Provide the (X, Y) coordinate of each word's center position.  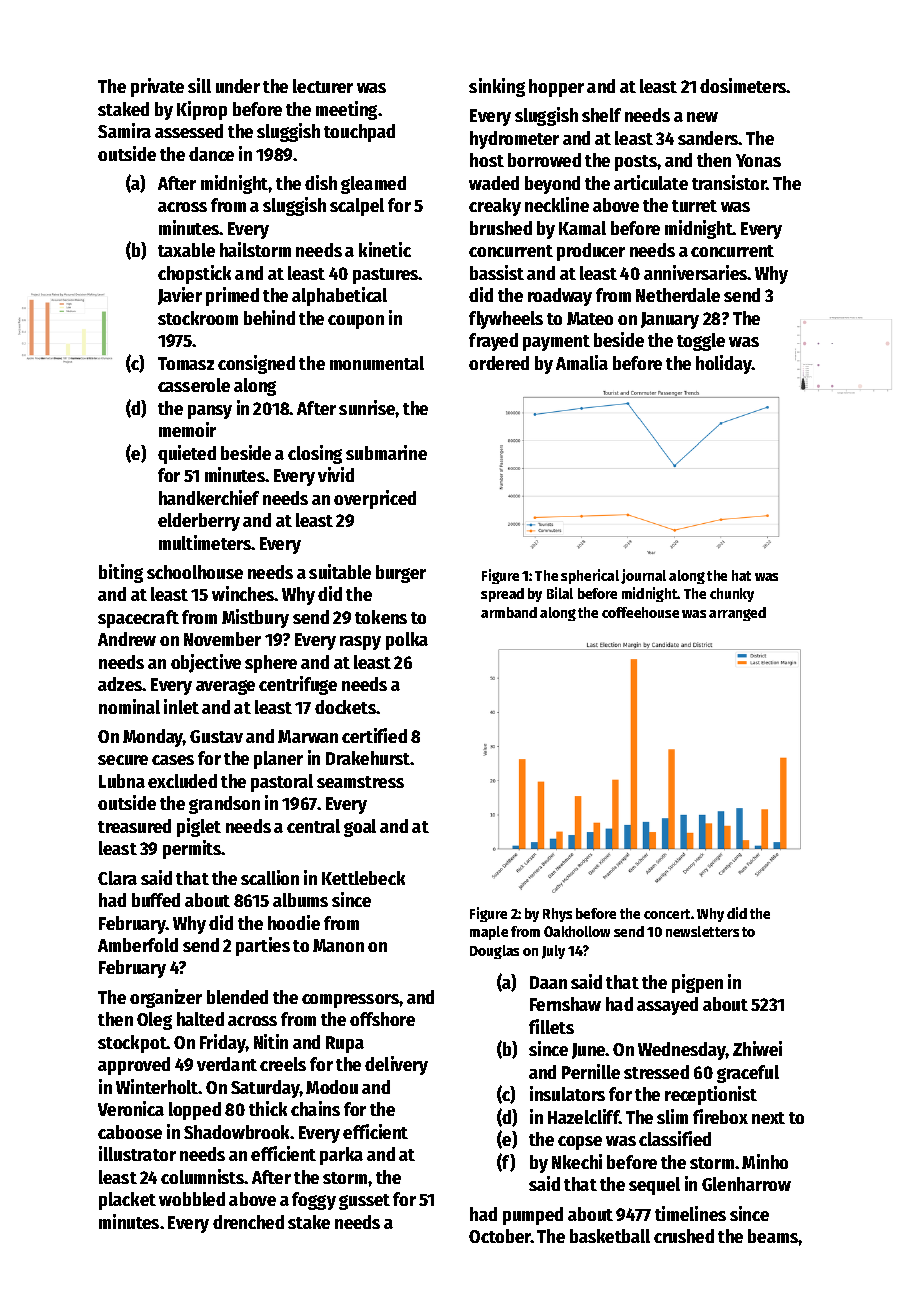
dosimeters (743, 85)
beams (773, 1236)
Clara (117, 878)
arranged (737, 614)
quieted (187, 454)
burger (401, 574)
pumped (533, 1216)
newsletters (702, 931)
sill (199, 85)
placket (127, 1201)
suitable (340, 571)
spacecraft (138, 619)
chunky (732, 595)
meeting (346, 110)
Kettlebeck (363, 878)
